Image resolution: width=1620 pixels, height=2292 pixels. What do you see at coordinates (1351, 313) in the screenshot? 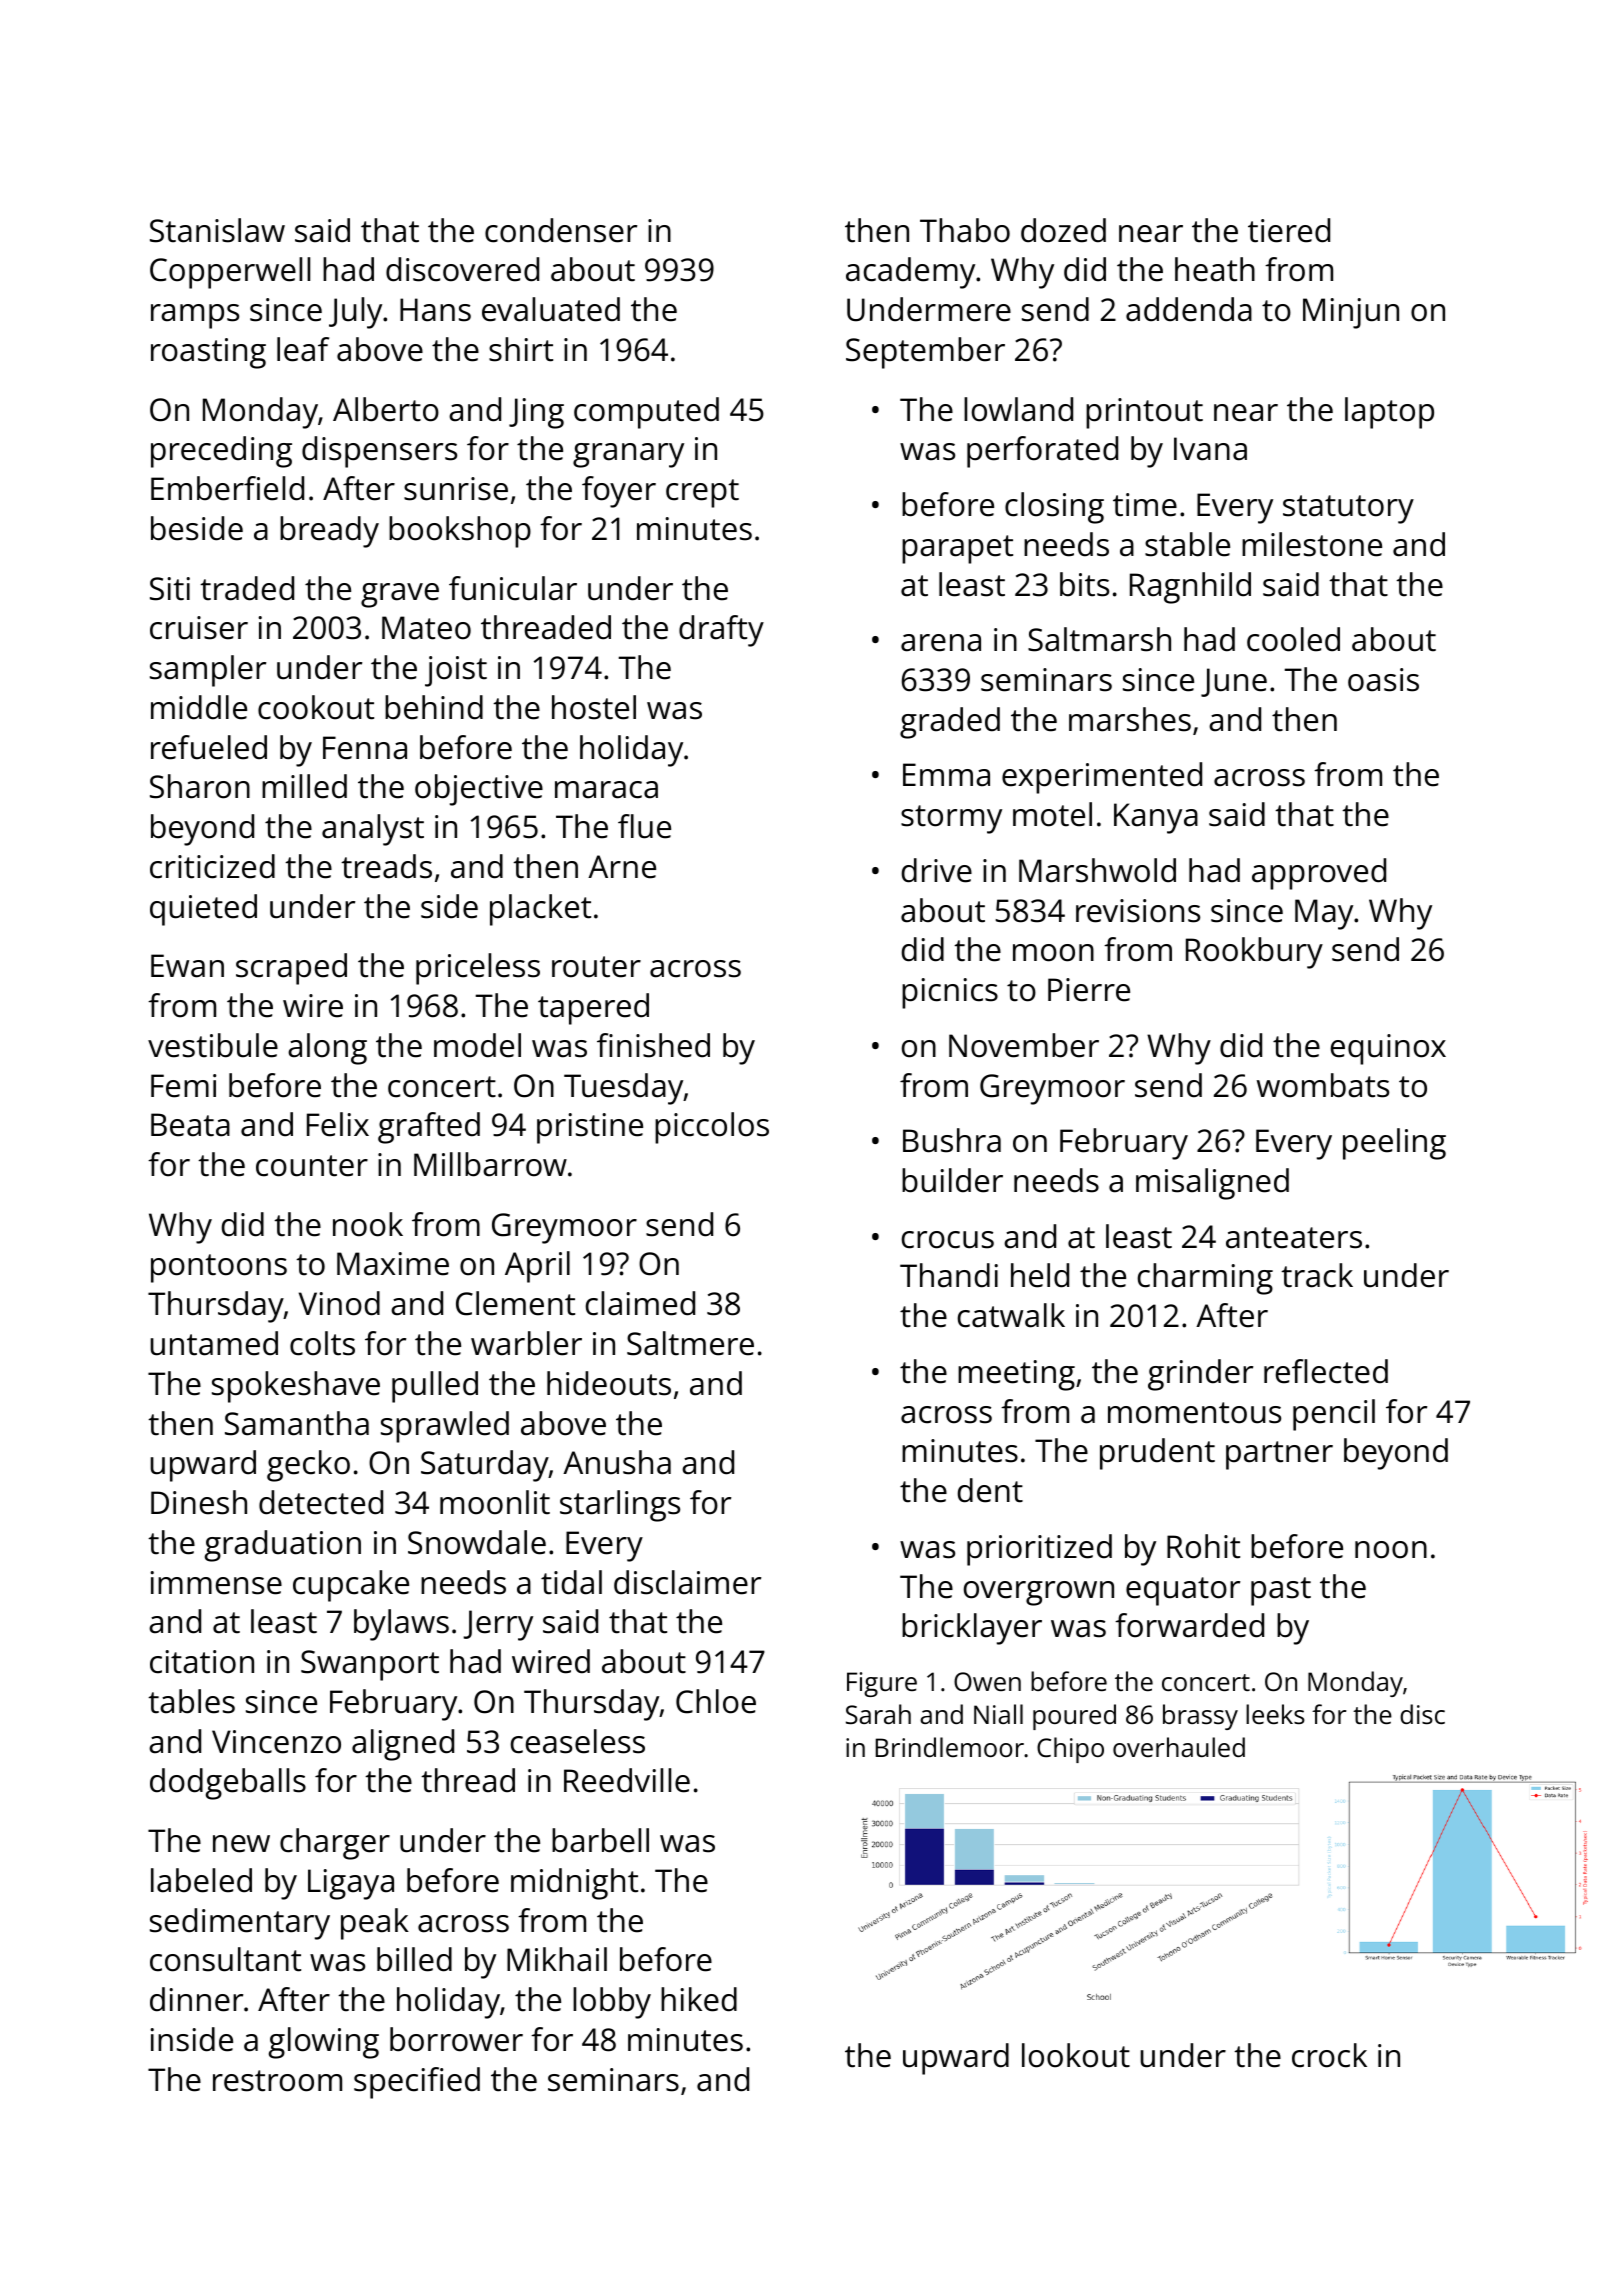
I see `Minjun` at bounding box center [1351, 313].
